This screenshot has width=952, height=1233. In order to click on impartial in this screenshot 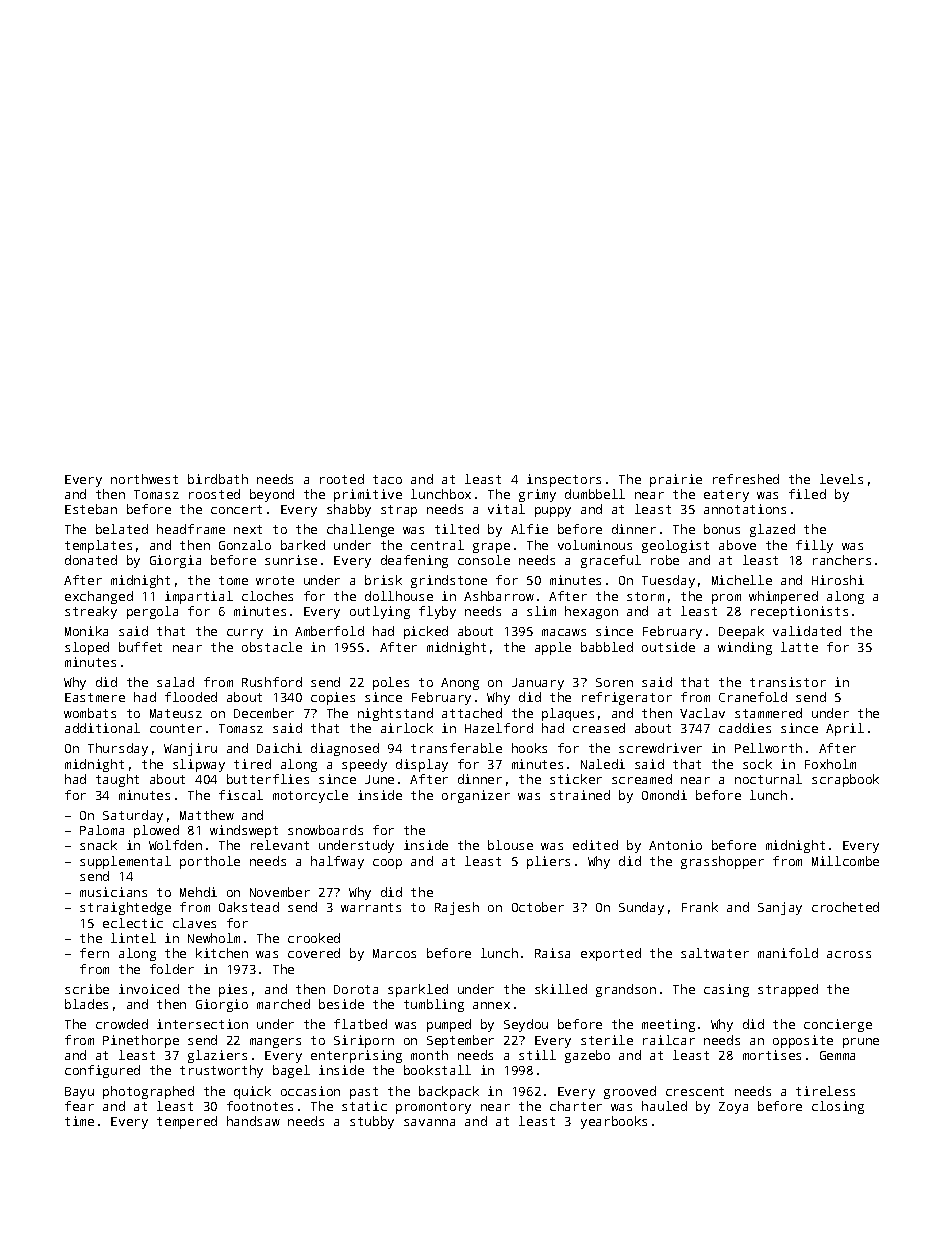, I will do `click(199, 597)`.
